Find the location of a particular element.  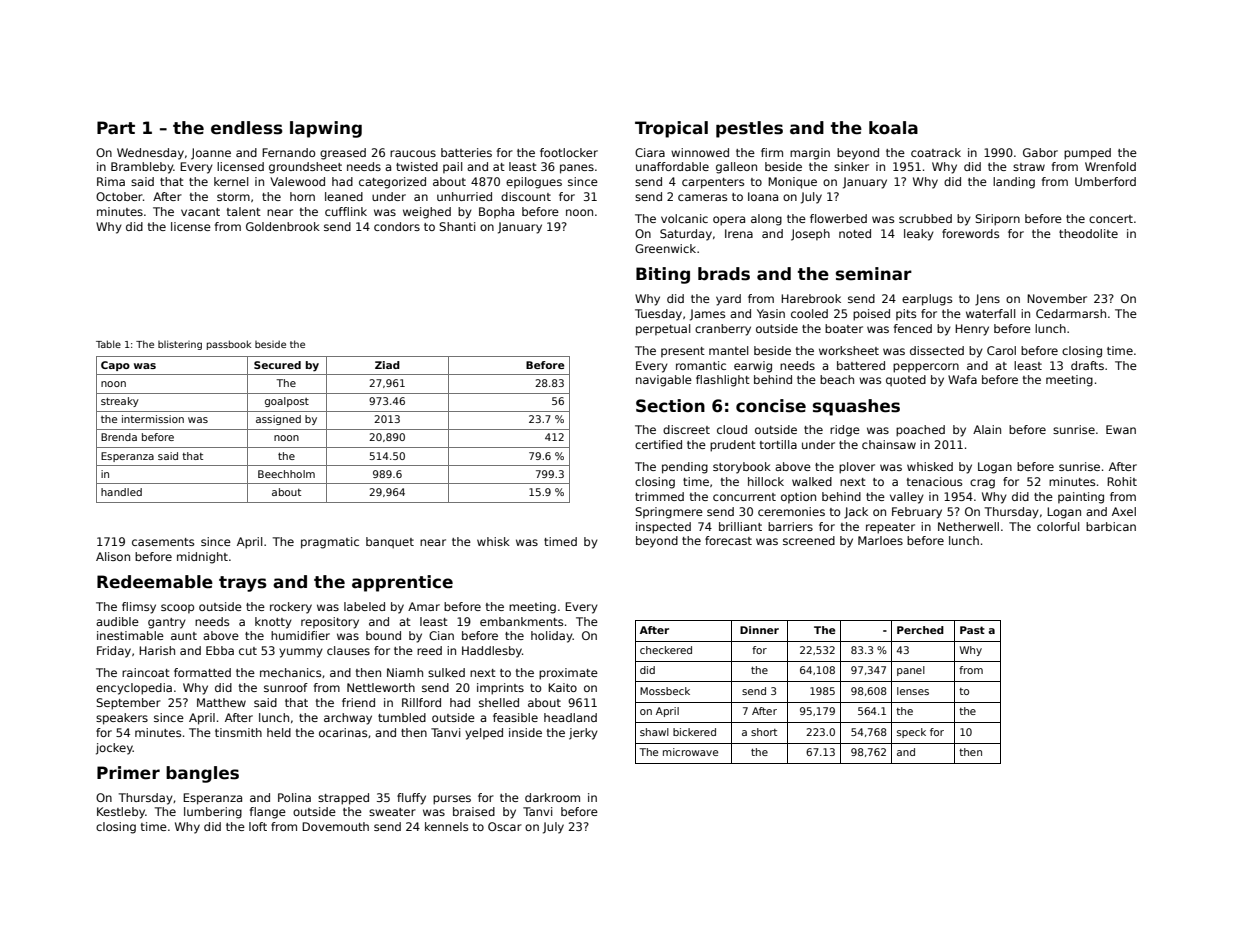

apprentice is located at coordinates (402, 583).
